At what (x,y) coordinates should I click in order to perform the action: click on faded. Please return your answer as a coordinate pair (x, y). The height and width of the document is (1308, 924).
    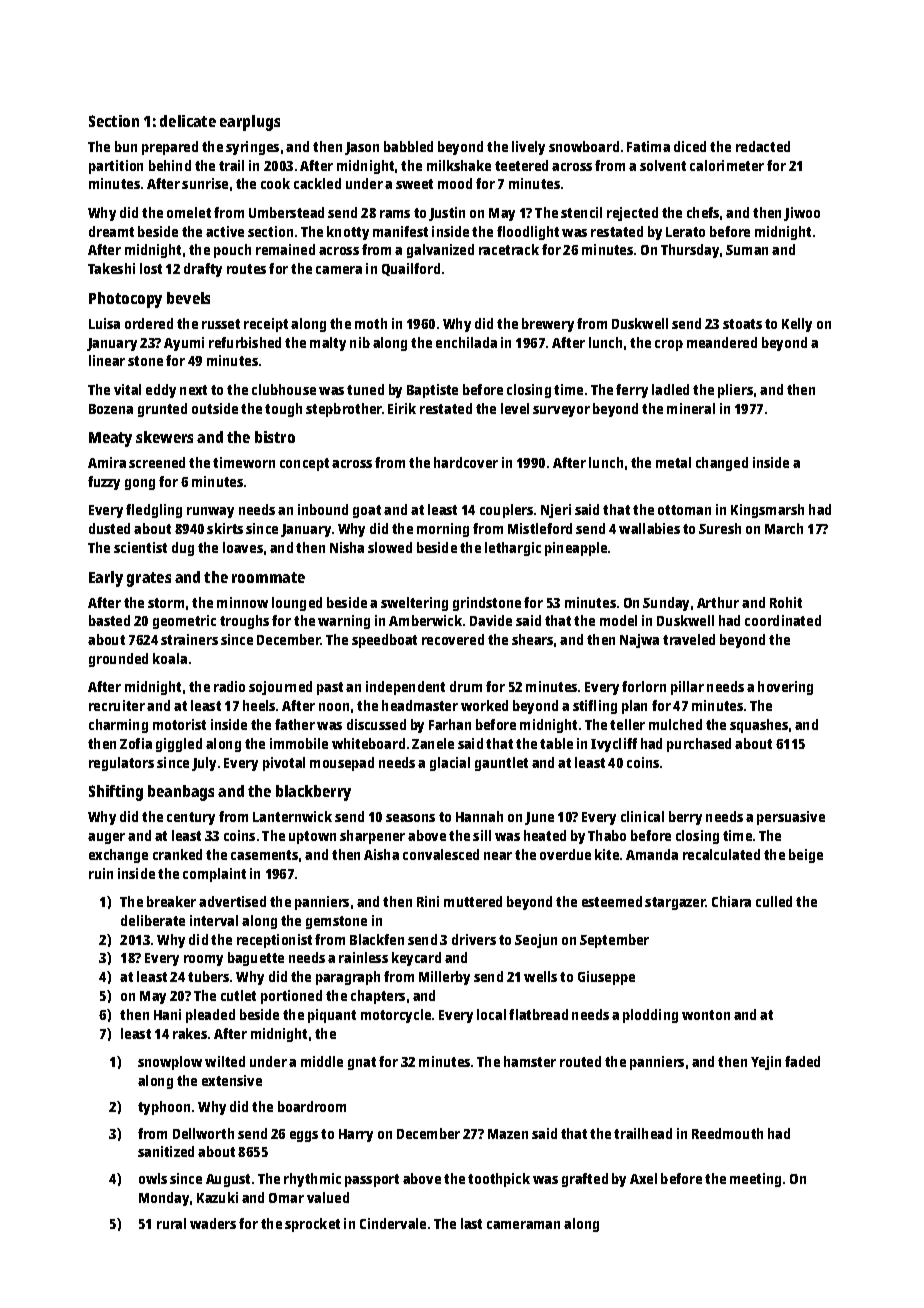
    Looking at the image, I should click on (802, 1061).
